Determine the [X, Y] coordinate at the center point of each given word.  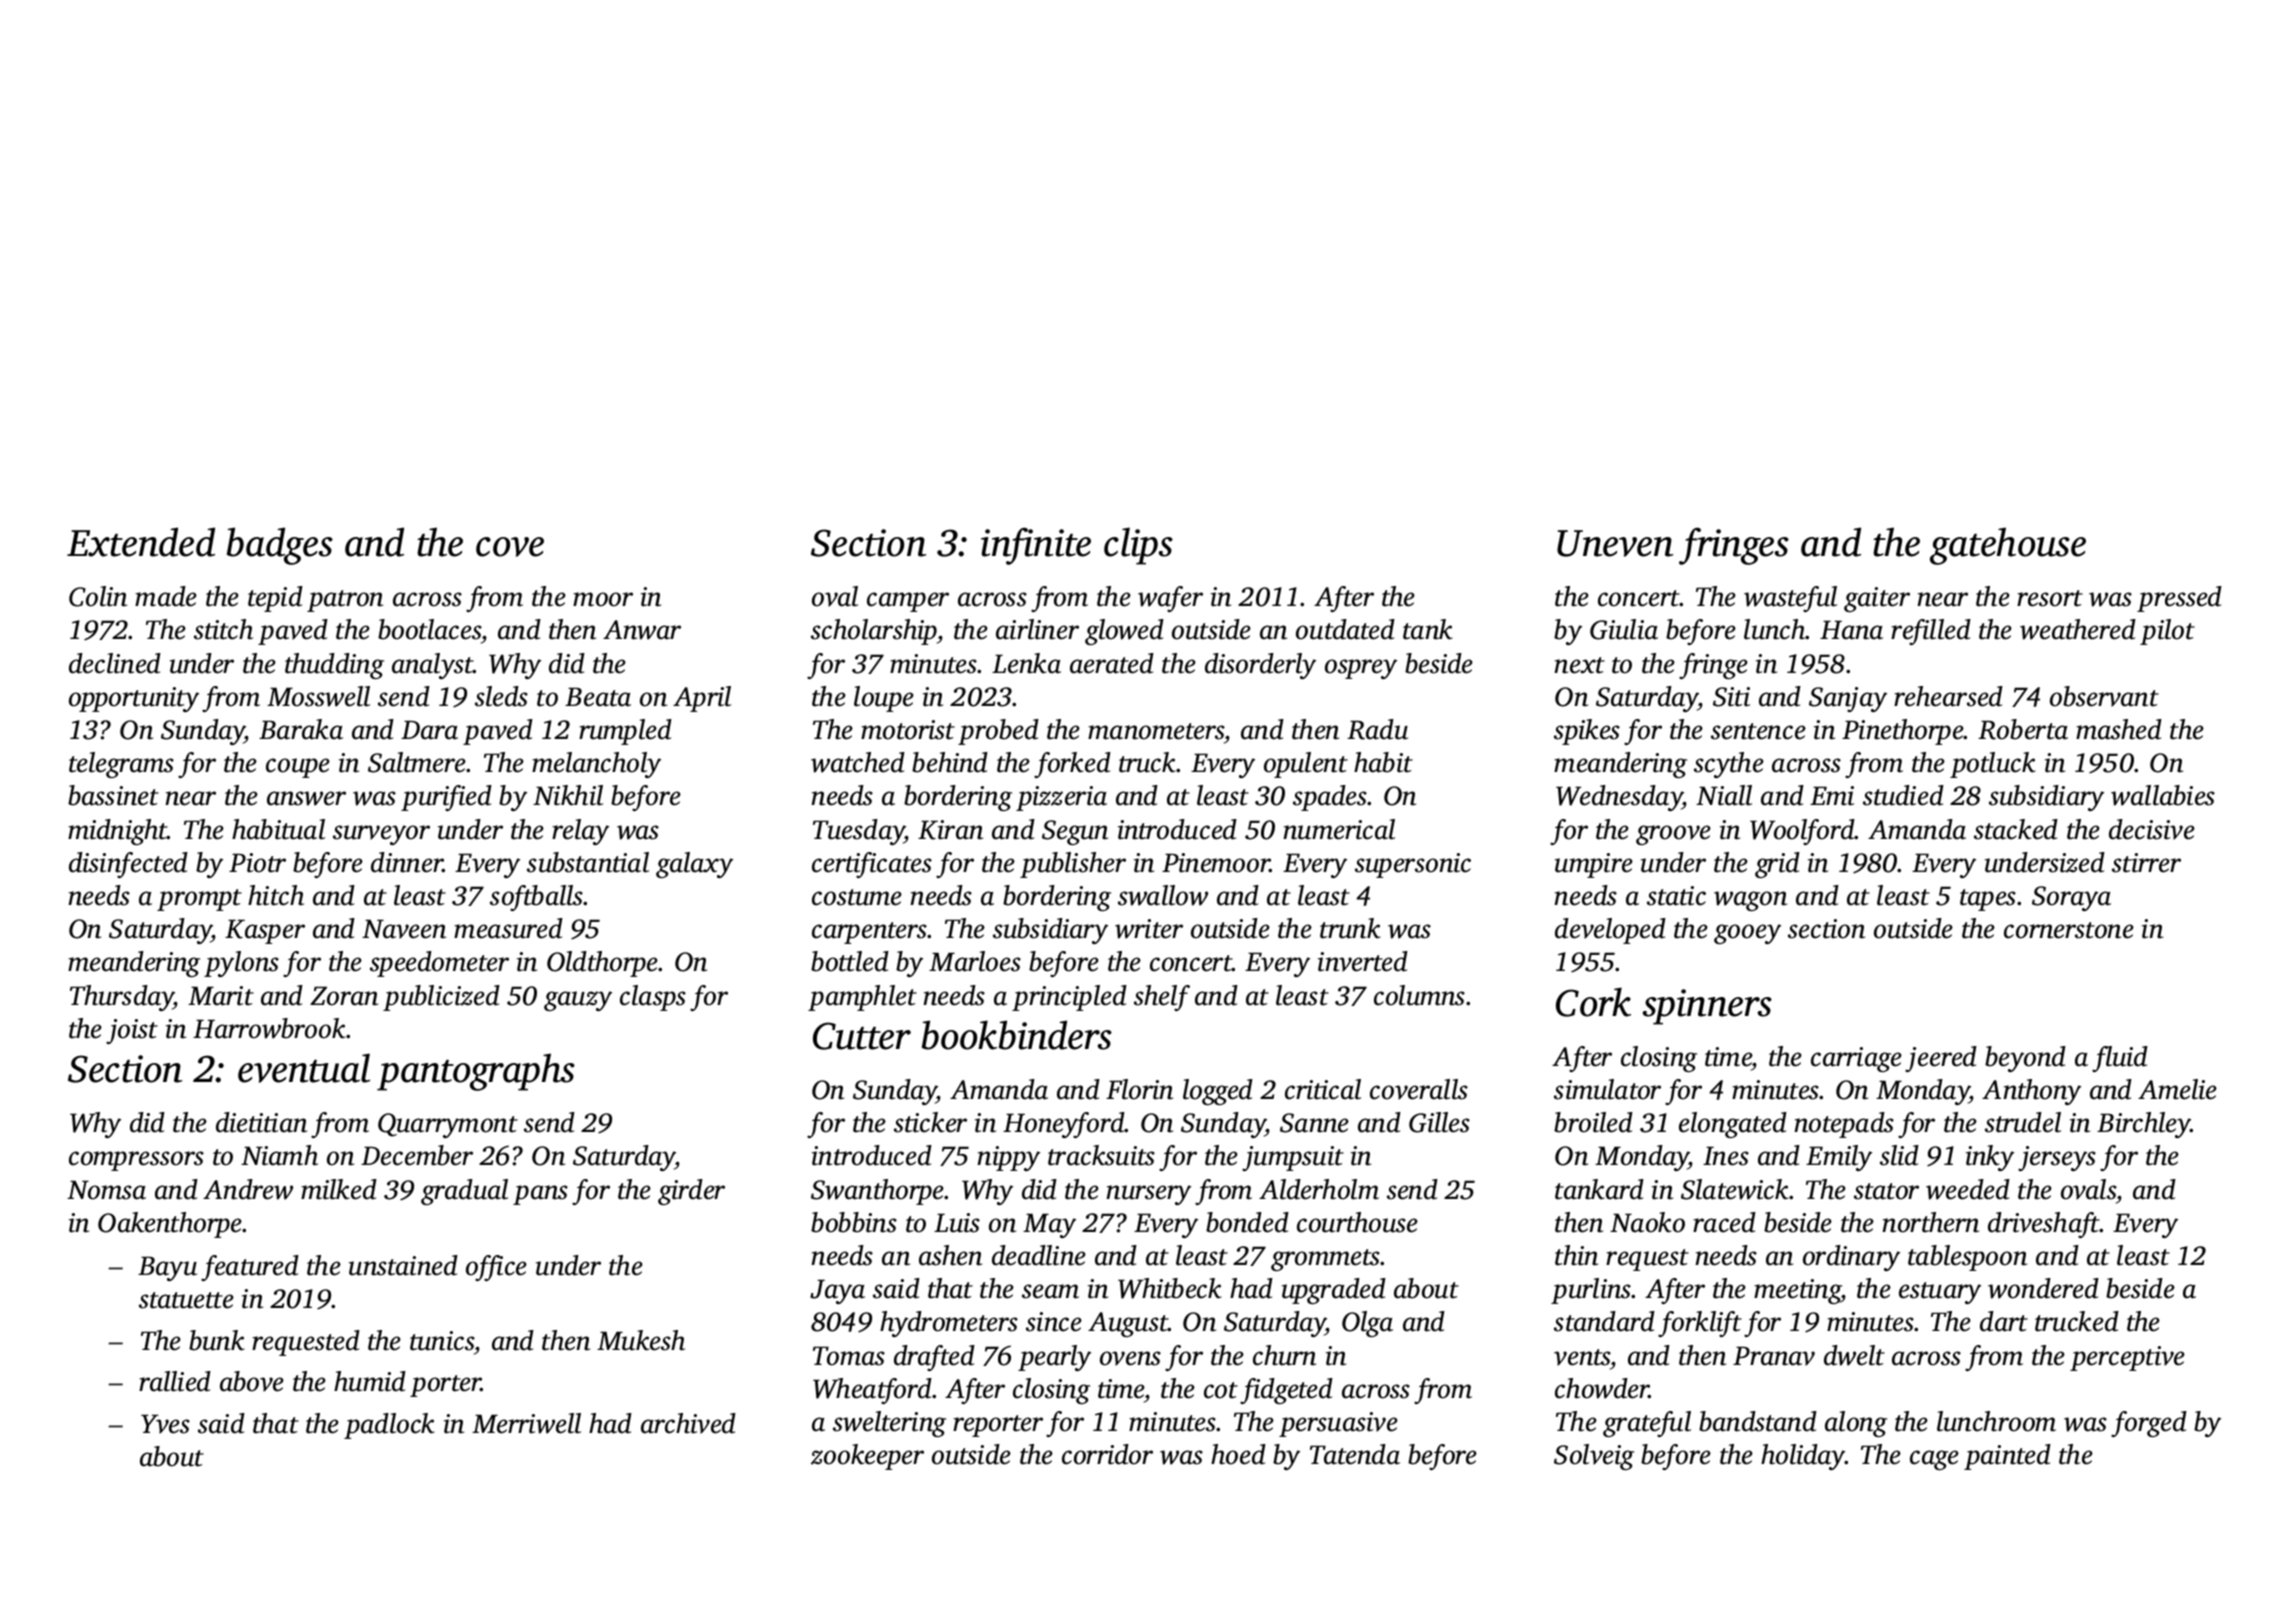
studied [1903, 795]
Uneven [1615, 543]
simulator [1607, 1089]
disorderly [1260, 666]
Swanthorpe [878, 1192]
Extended [141, 542]
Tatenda [1355, 1454]
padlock [389, 1426]
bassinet [113, 795]
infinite [1036, 546]
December [417, 1155]
